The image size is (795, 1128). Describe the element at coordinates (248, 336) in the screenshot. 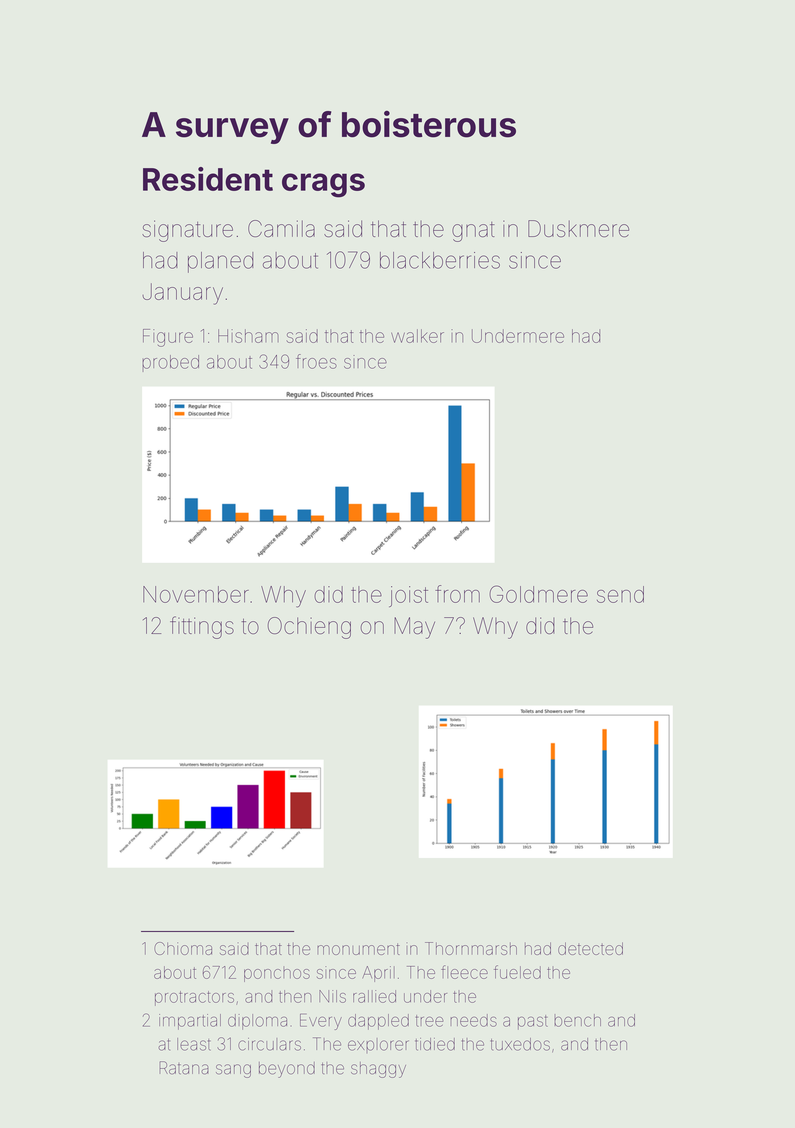

I see `Hisham` at that location.
